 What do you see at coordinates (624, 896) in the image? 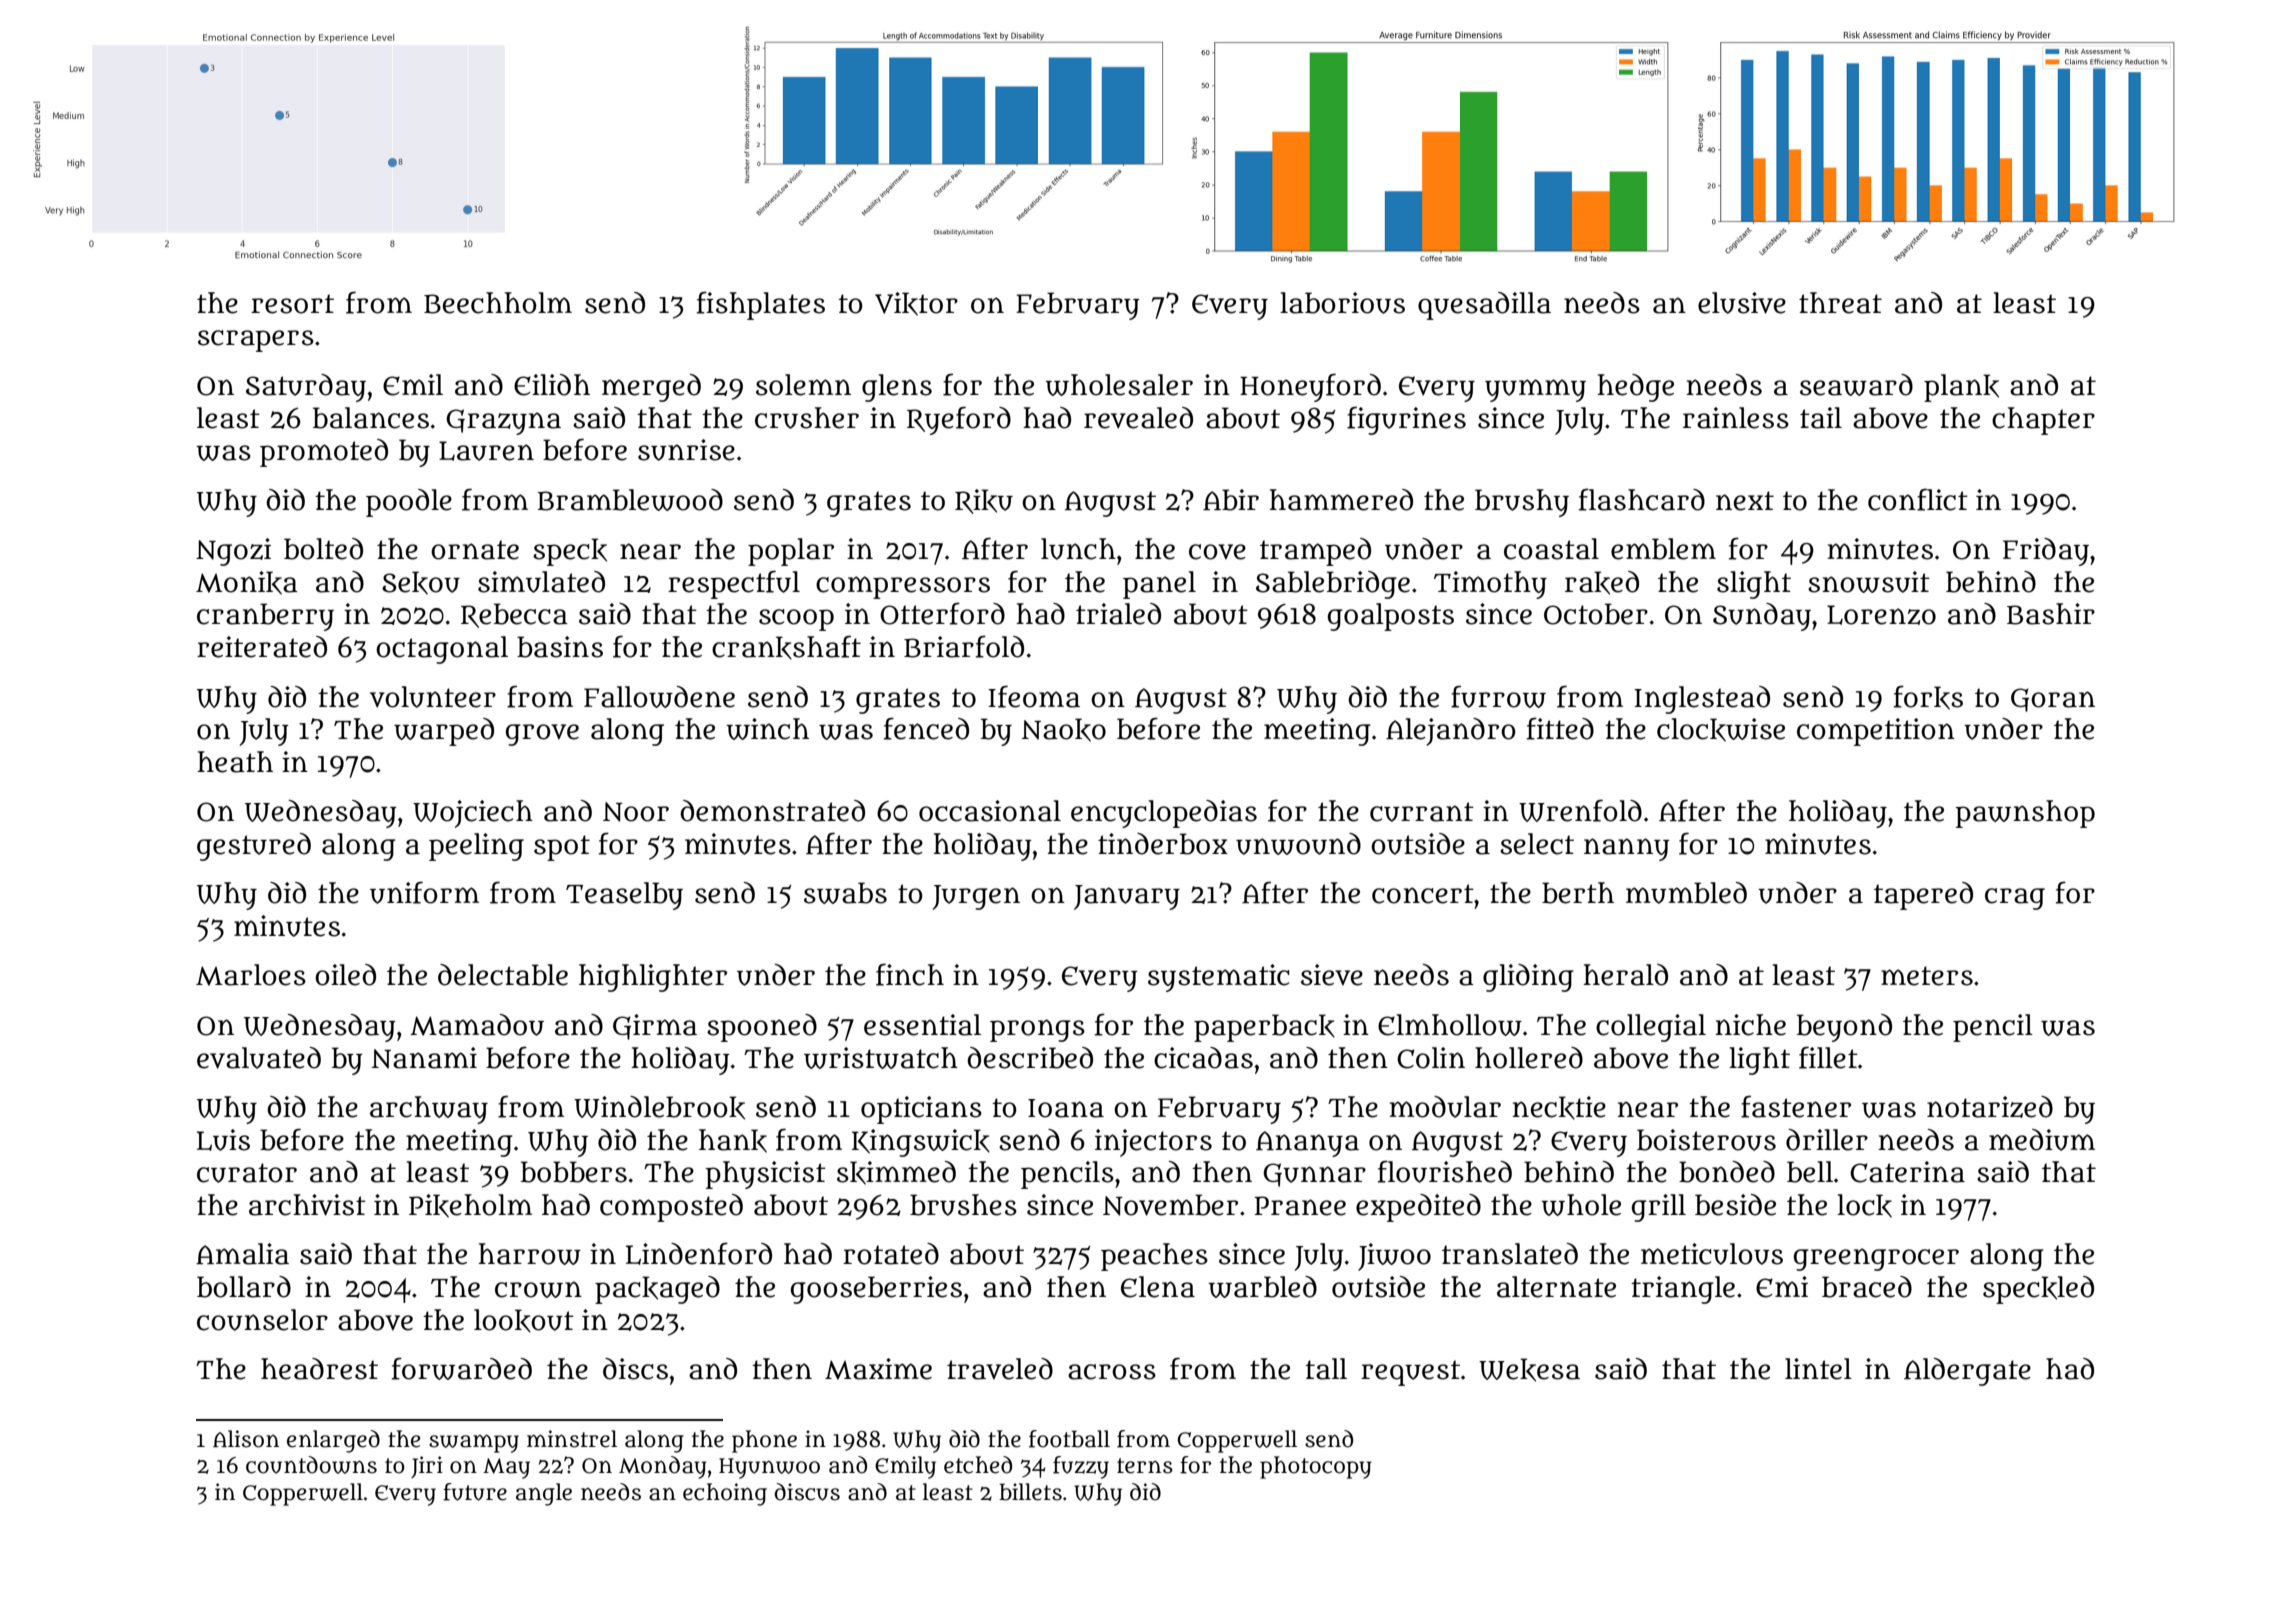
I see `Teaselby` at bounding box center [624, 896].
